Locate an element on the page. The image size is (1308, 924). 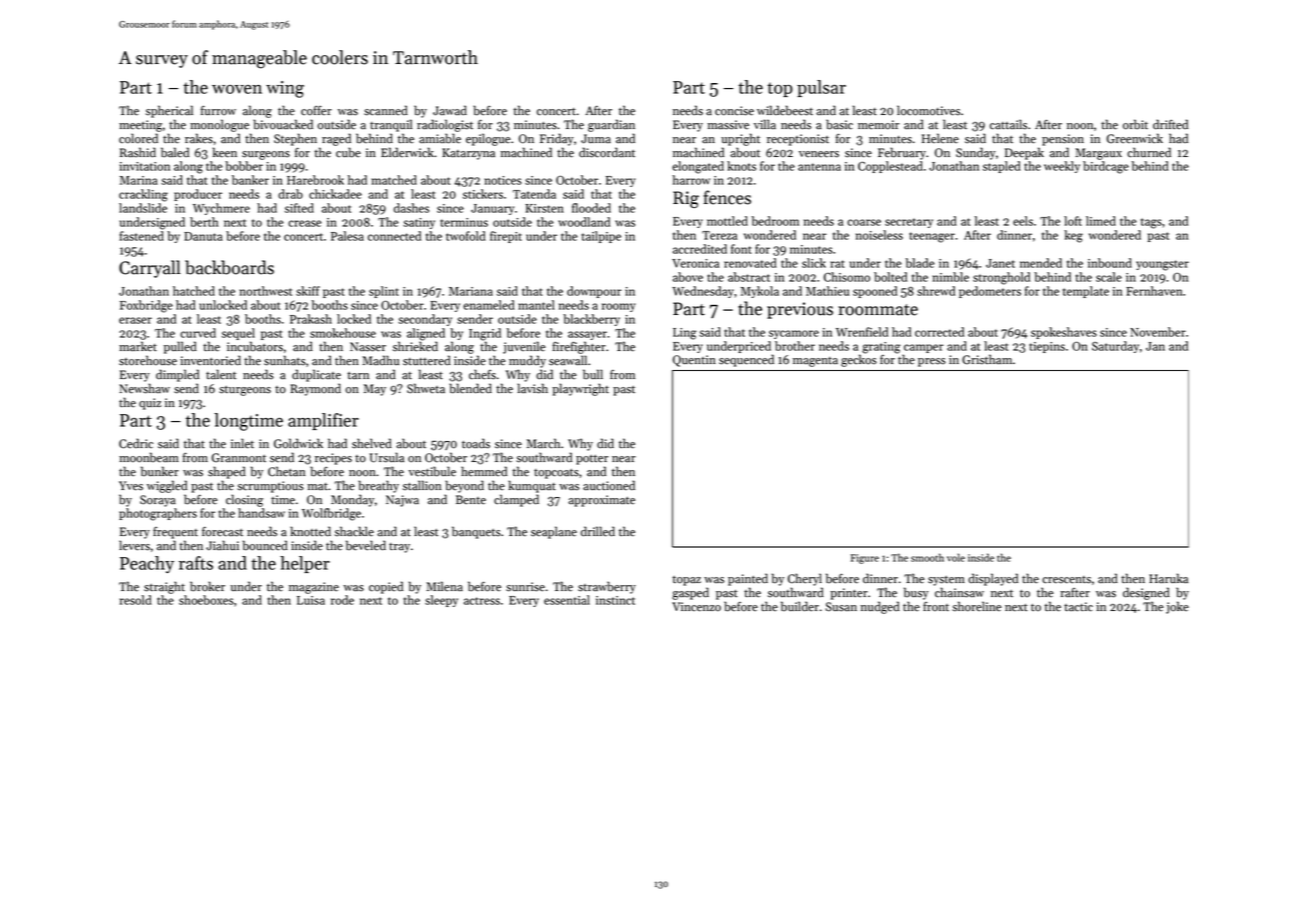
antenna is located at coordinates (819, 167).
